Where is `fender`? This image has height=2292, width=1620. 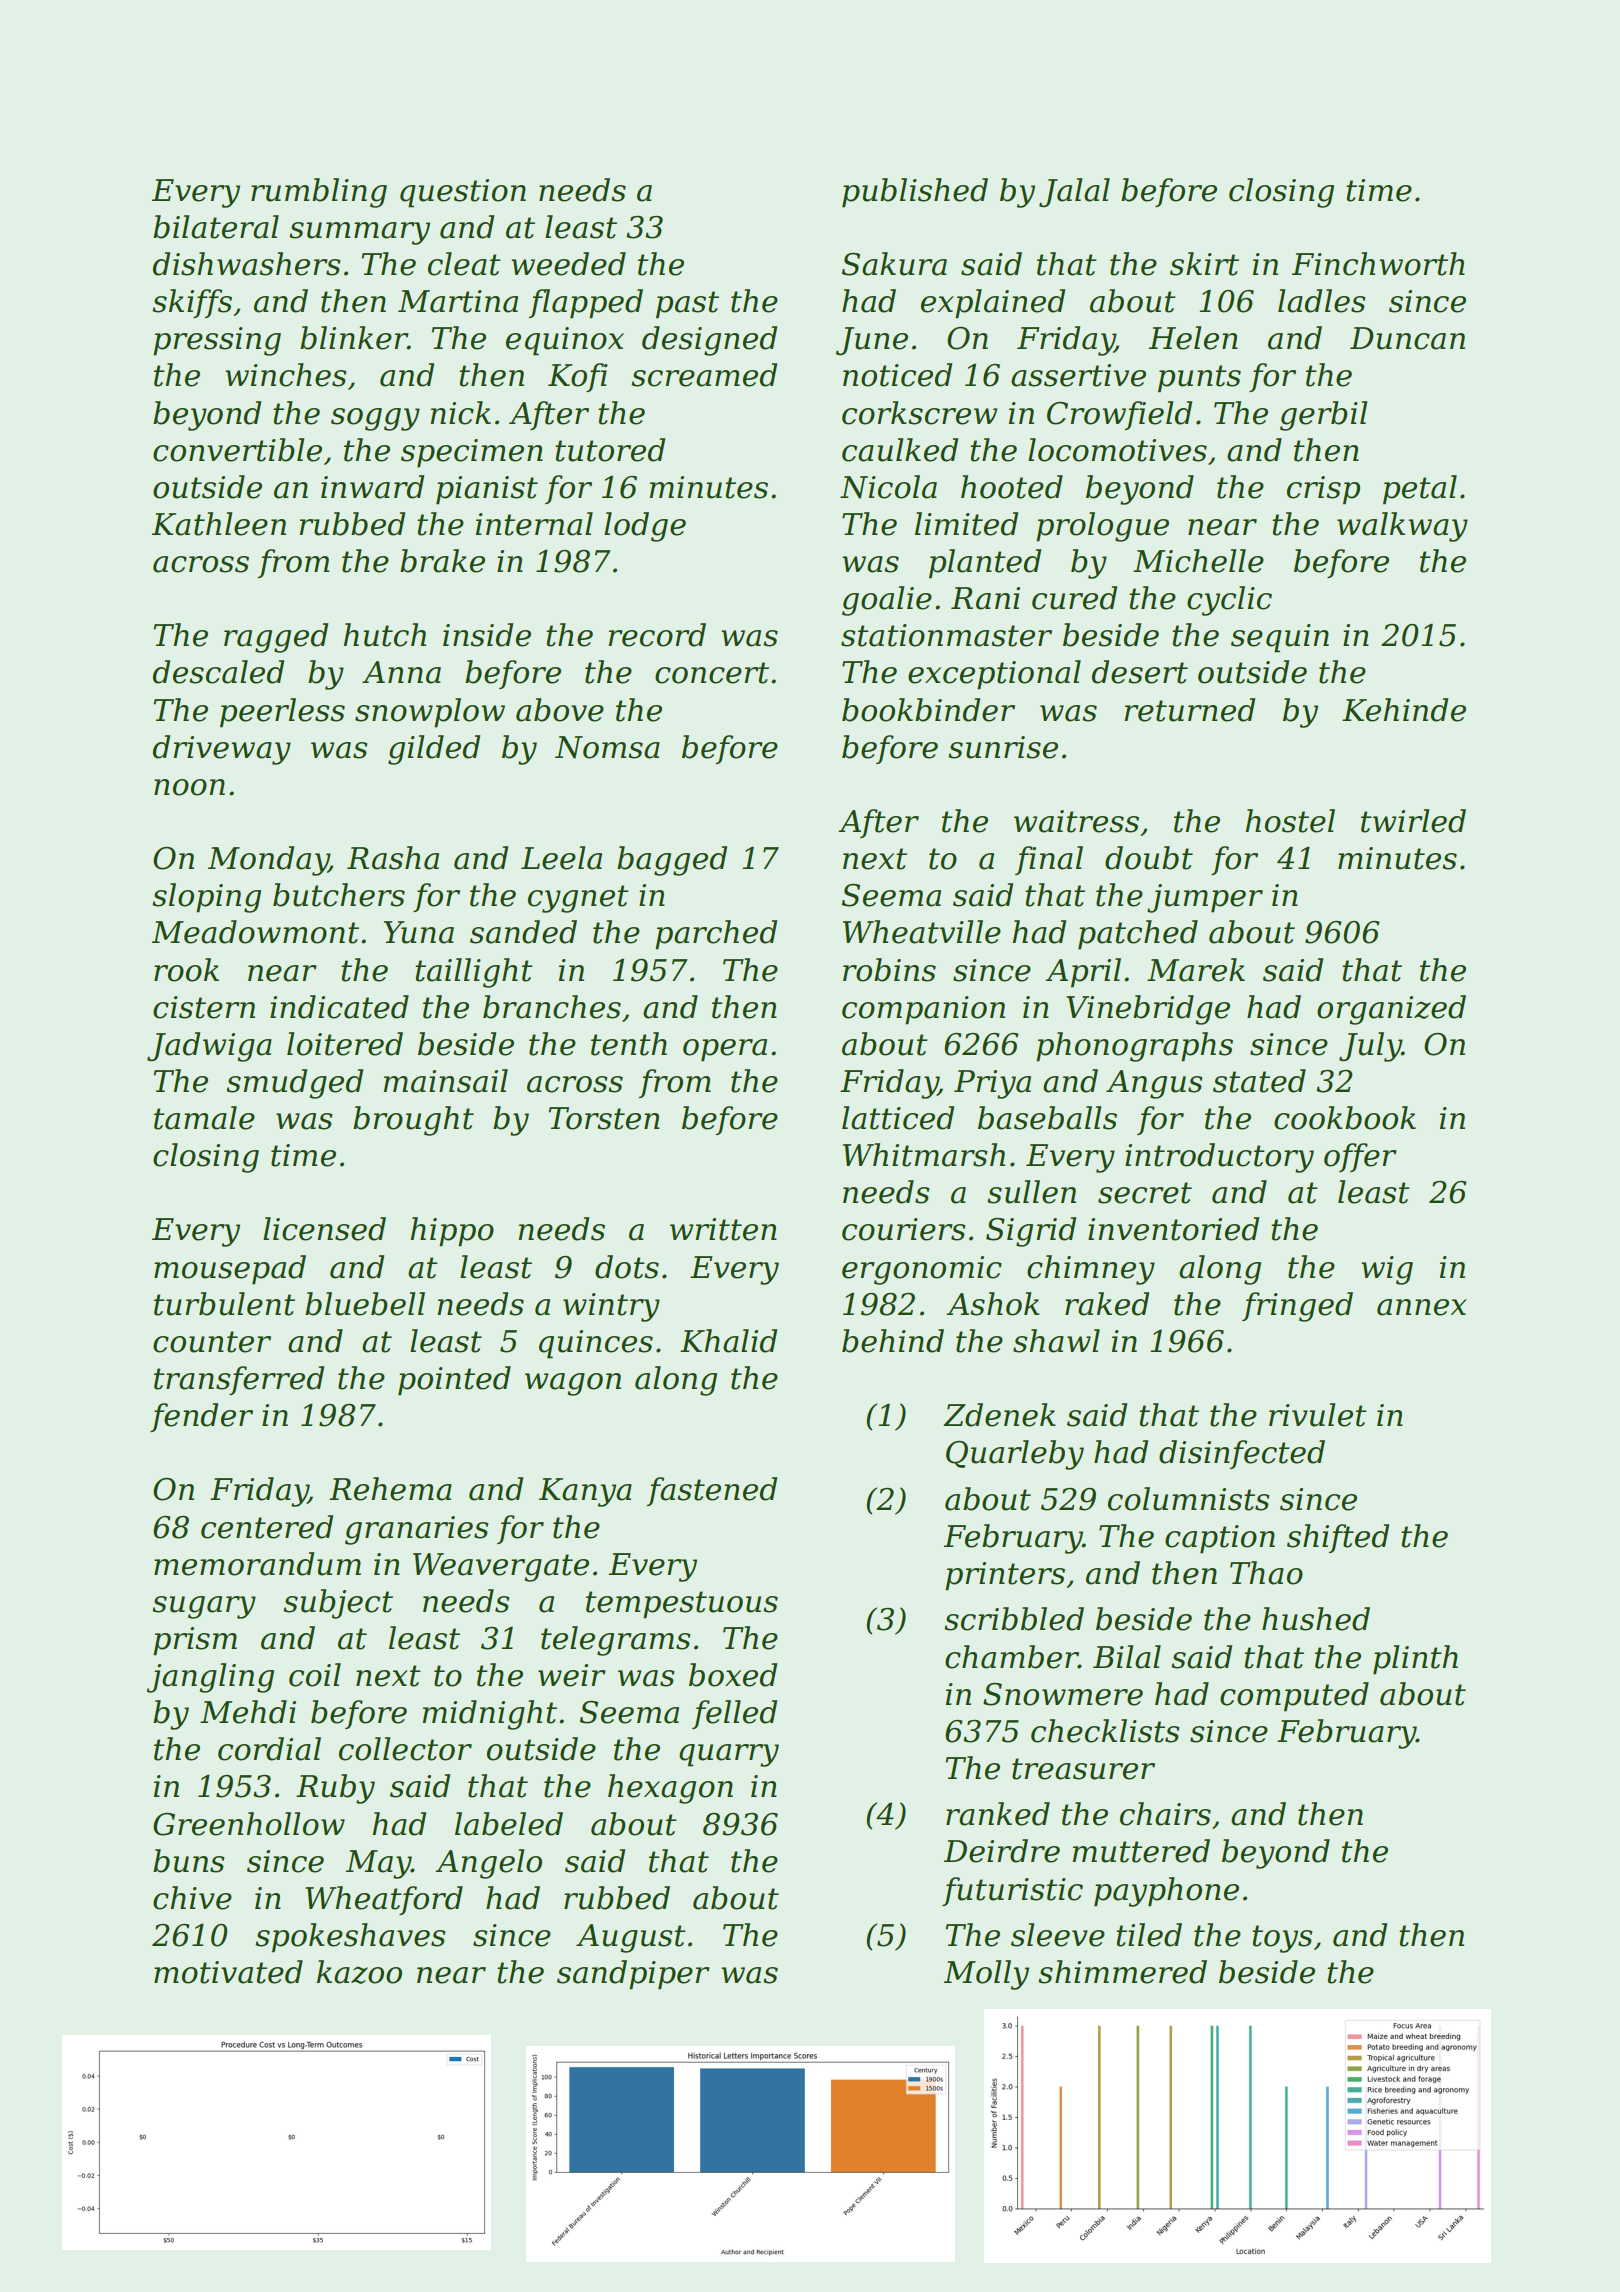 fender is located at coordinates (201, 1417).
